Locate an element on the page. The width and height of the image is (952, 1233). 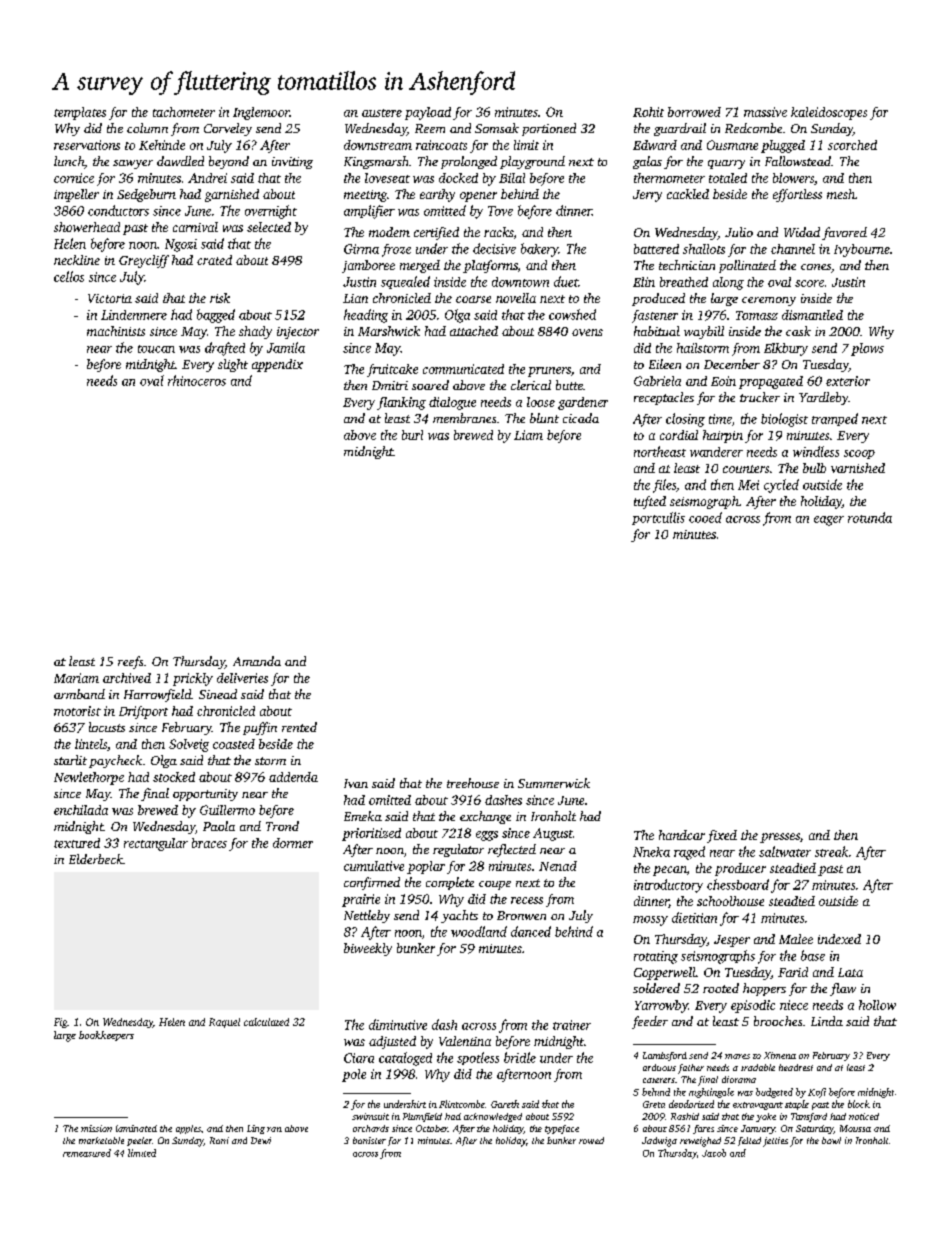
shallots is located at coordinates (704, 249).
